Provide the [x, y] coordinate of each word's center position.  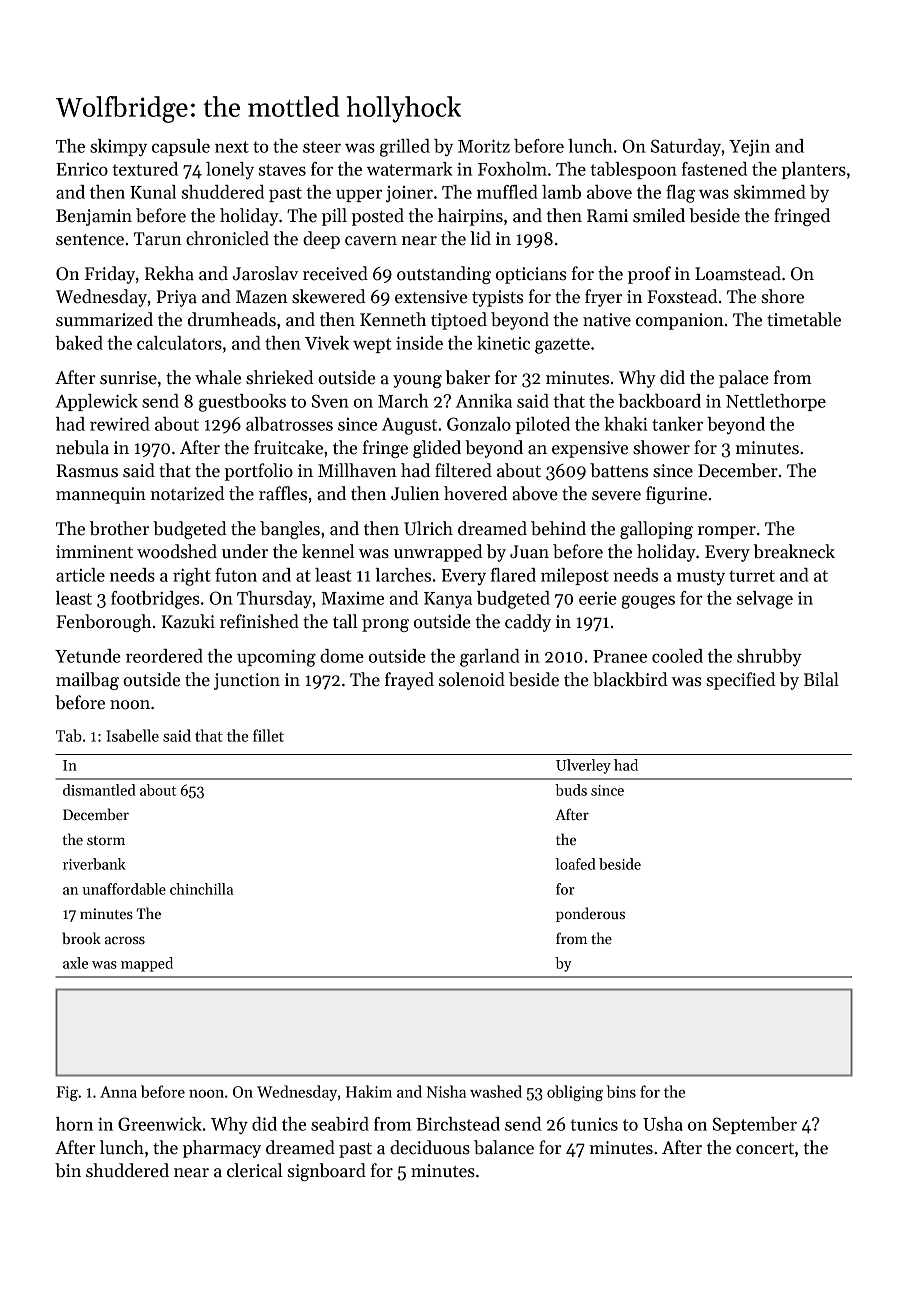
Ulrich [428, 528]
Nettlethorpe [776, 402]
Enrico [82, 169]
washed [496, 1091]
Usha [663, 1124]
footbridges [155, 600]
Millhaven [357, 470]
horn [74, 1124]
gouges [648, 602]
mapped [147, 964]
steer [322, 147]
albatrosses [289, 424]
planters [814, 170]
